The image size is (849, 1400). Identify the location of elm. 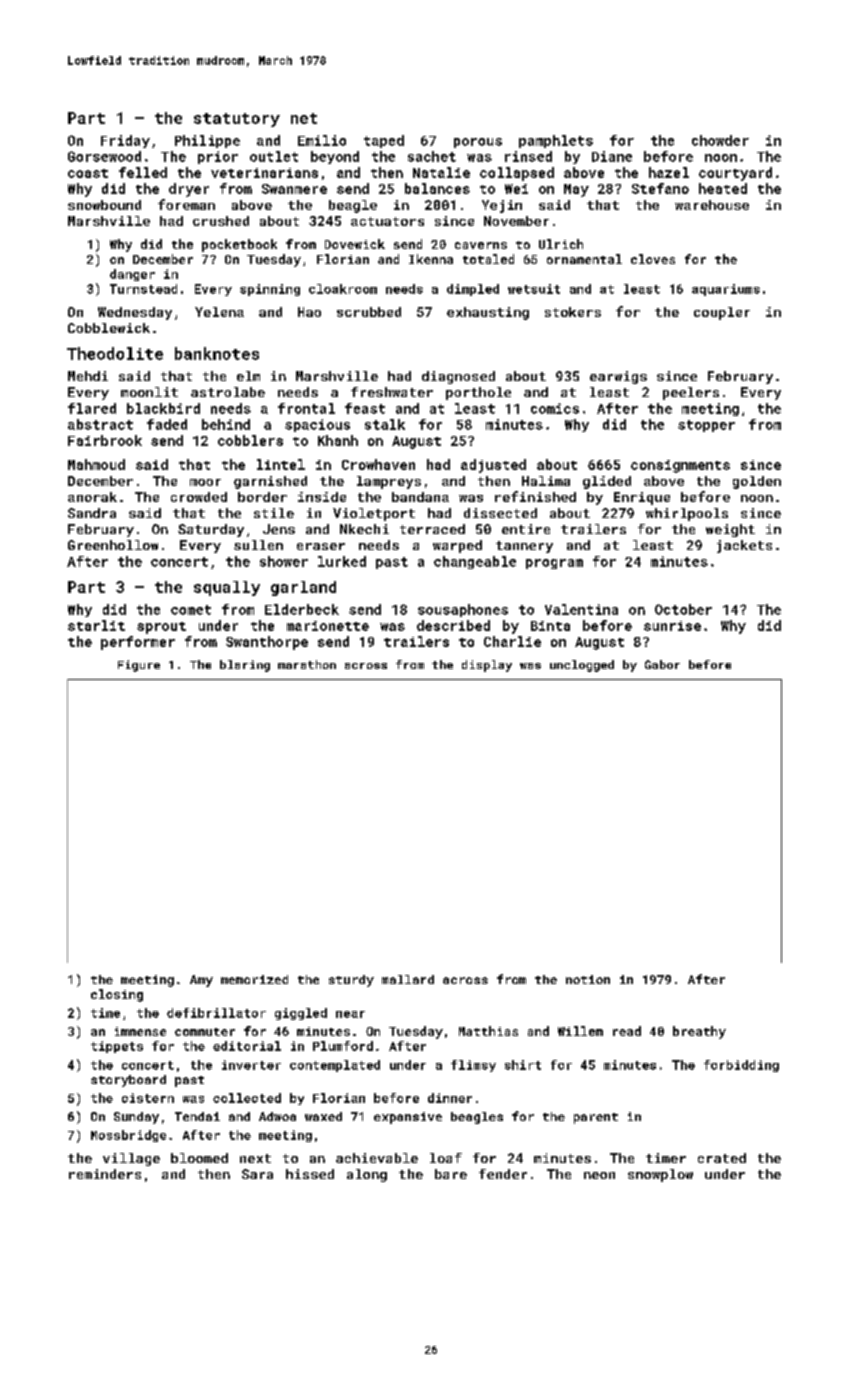
(248, 376).
